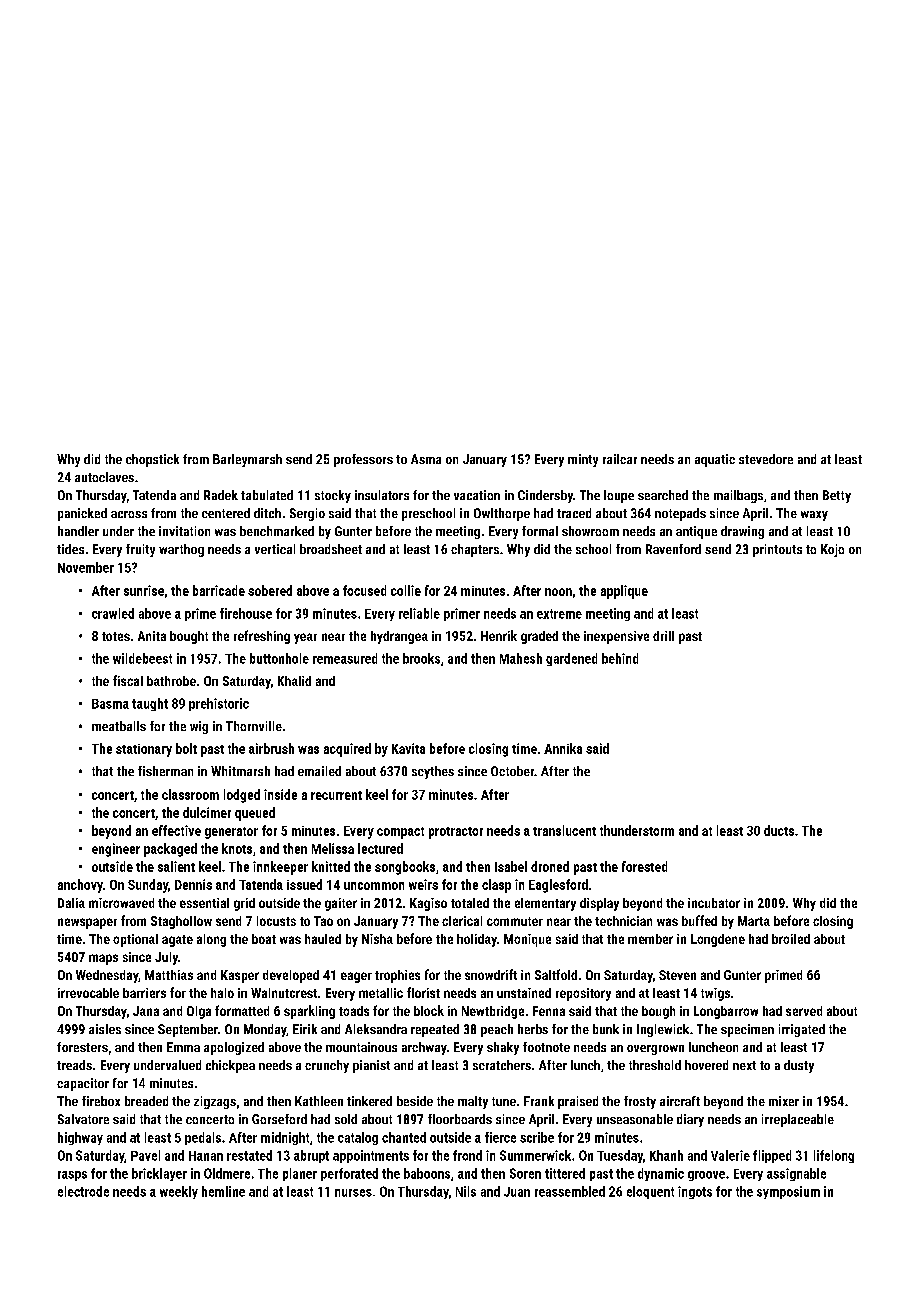 The image size is (924, 1308). What do you see at coordinates (223, 1191) in the screenshot?
I see `hemline` at bounding box center [223, 1191].
